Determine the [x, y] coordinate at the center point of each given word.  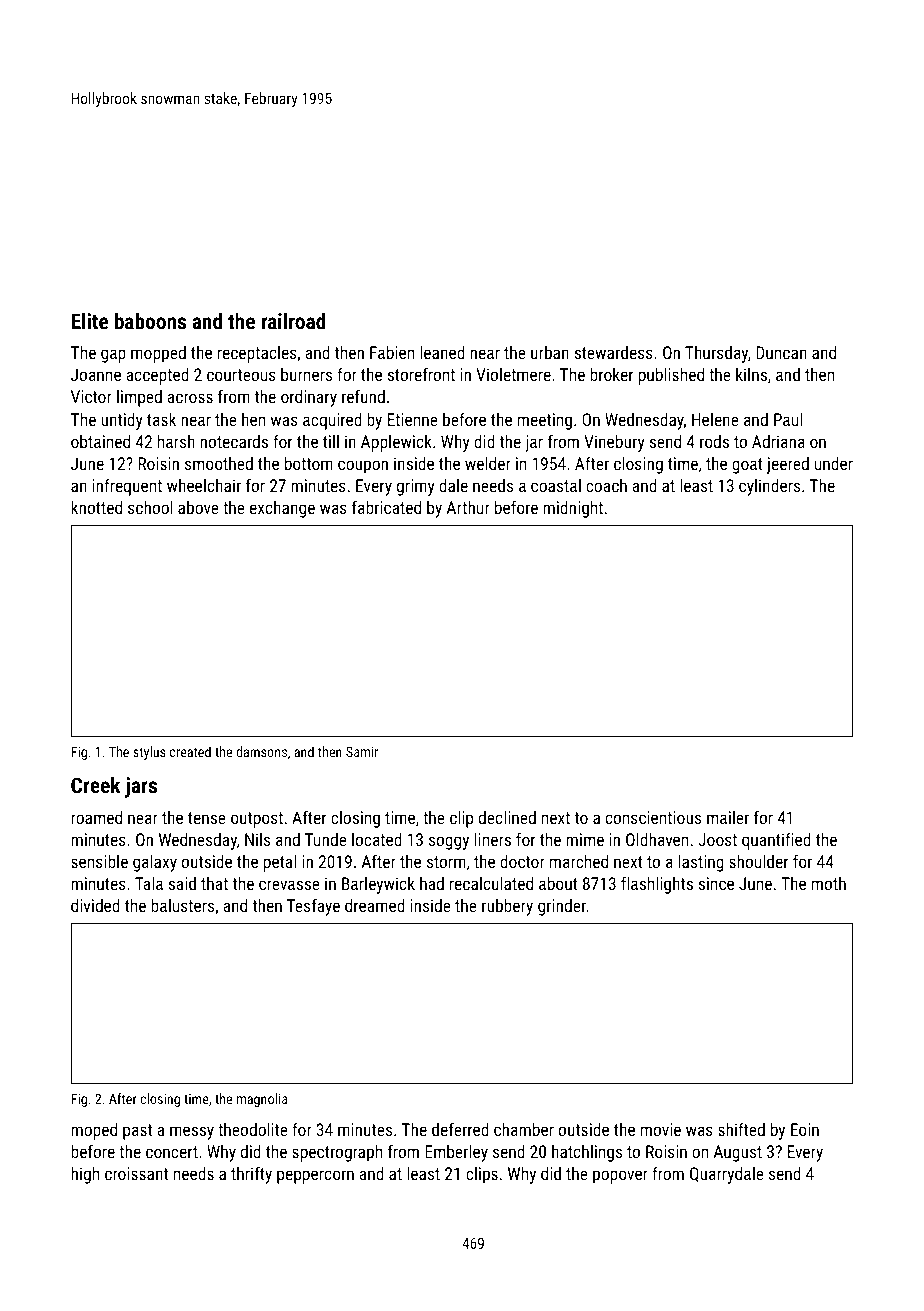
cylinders [769, 487]
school [150, 507]
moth [829, 883]
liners [493, 839]
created [190, 751]
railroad [293, 321]
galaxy [155, 863]
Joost [717, 839]
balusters [182, 905]
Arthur [468, 507]
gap [113, 356]
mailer [728, 817]
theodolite [253, 1129]
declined [507, 817]
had [432, 883]
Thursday [716, 354]
